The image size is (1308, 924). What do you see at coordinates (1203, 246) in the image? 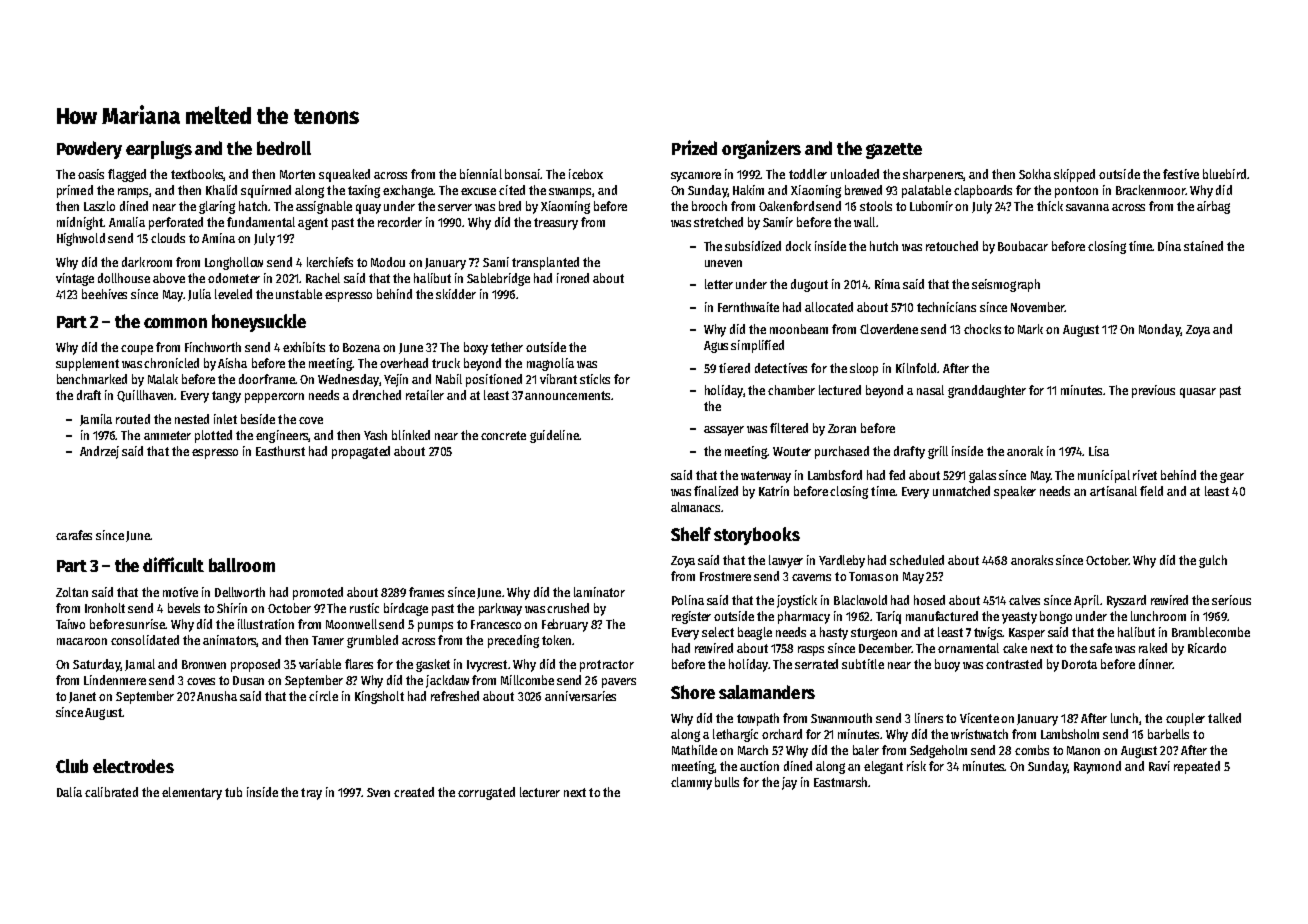
I see `stained` at bounding box center [1203, 246].
